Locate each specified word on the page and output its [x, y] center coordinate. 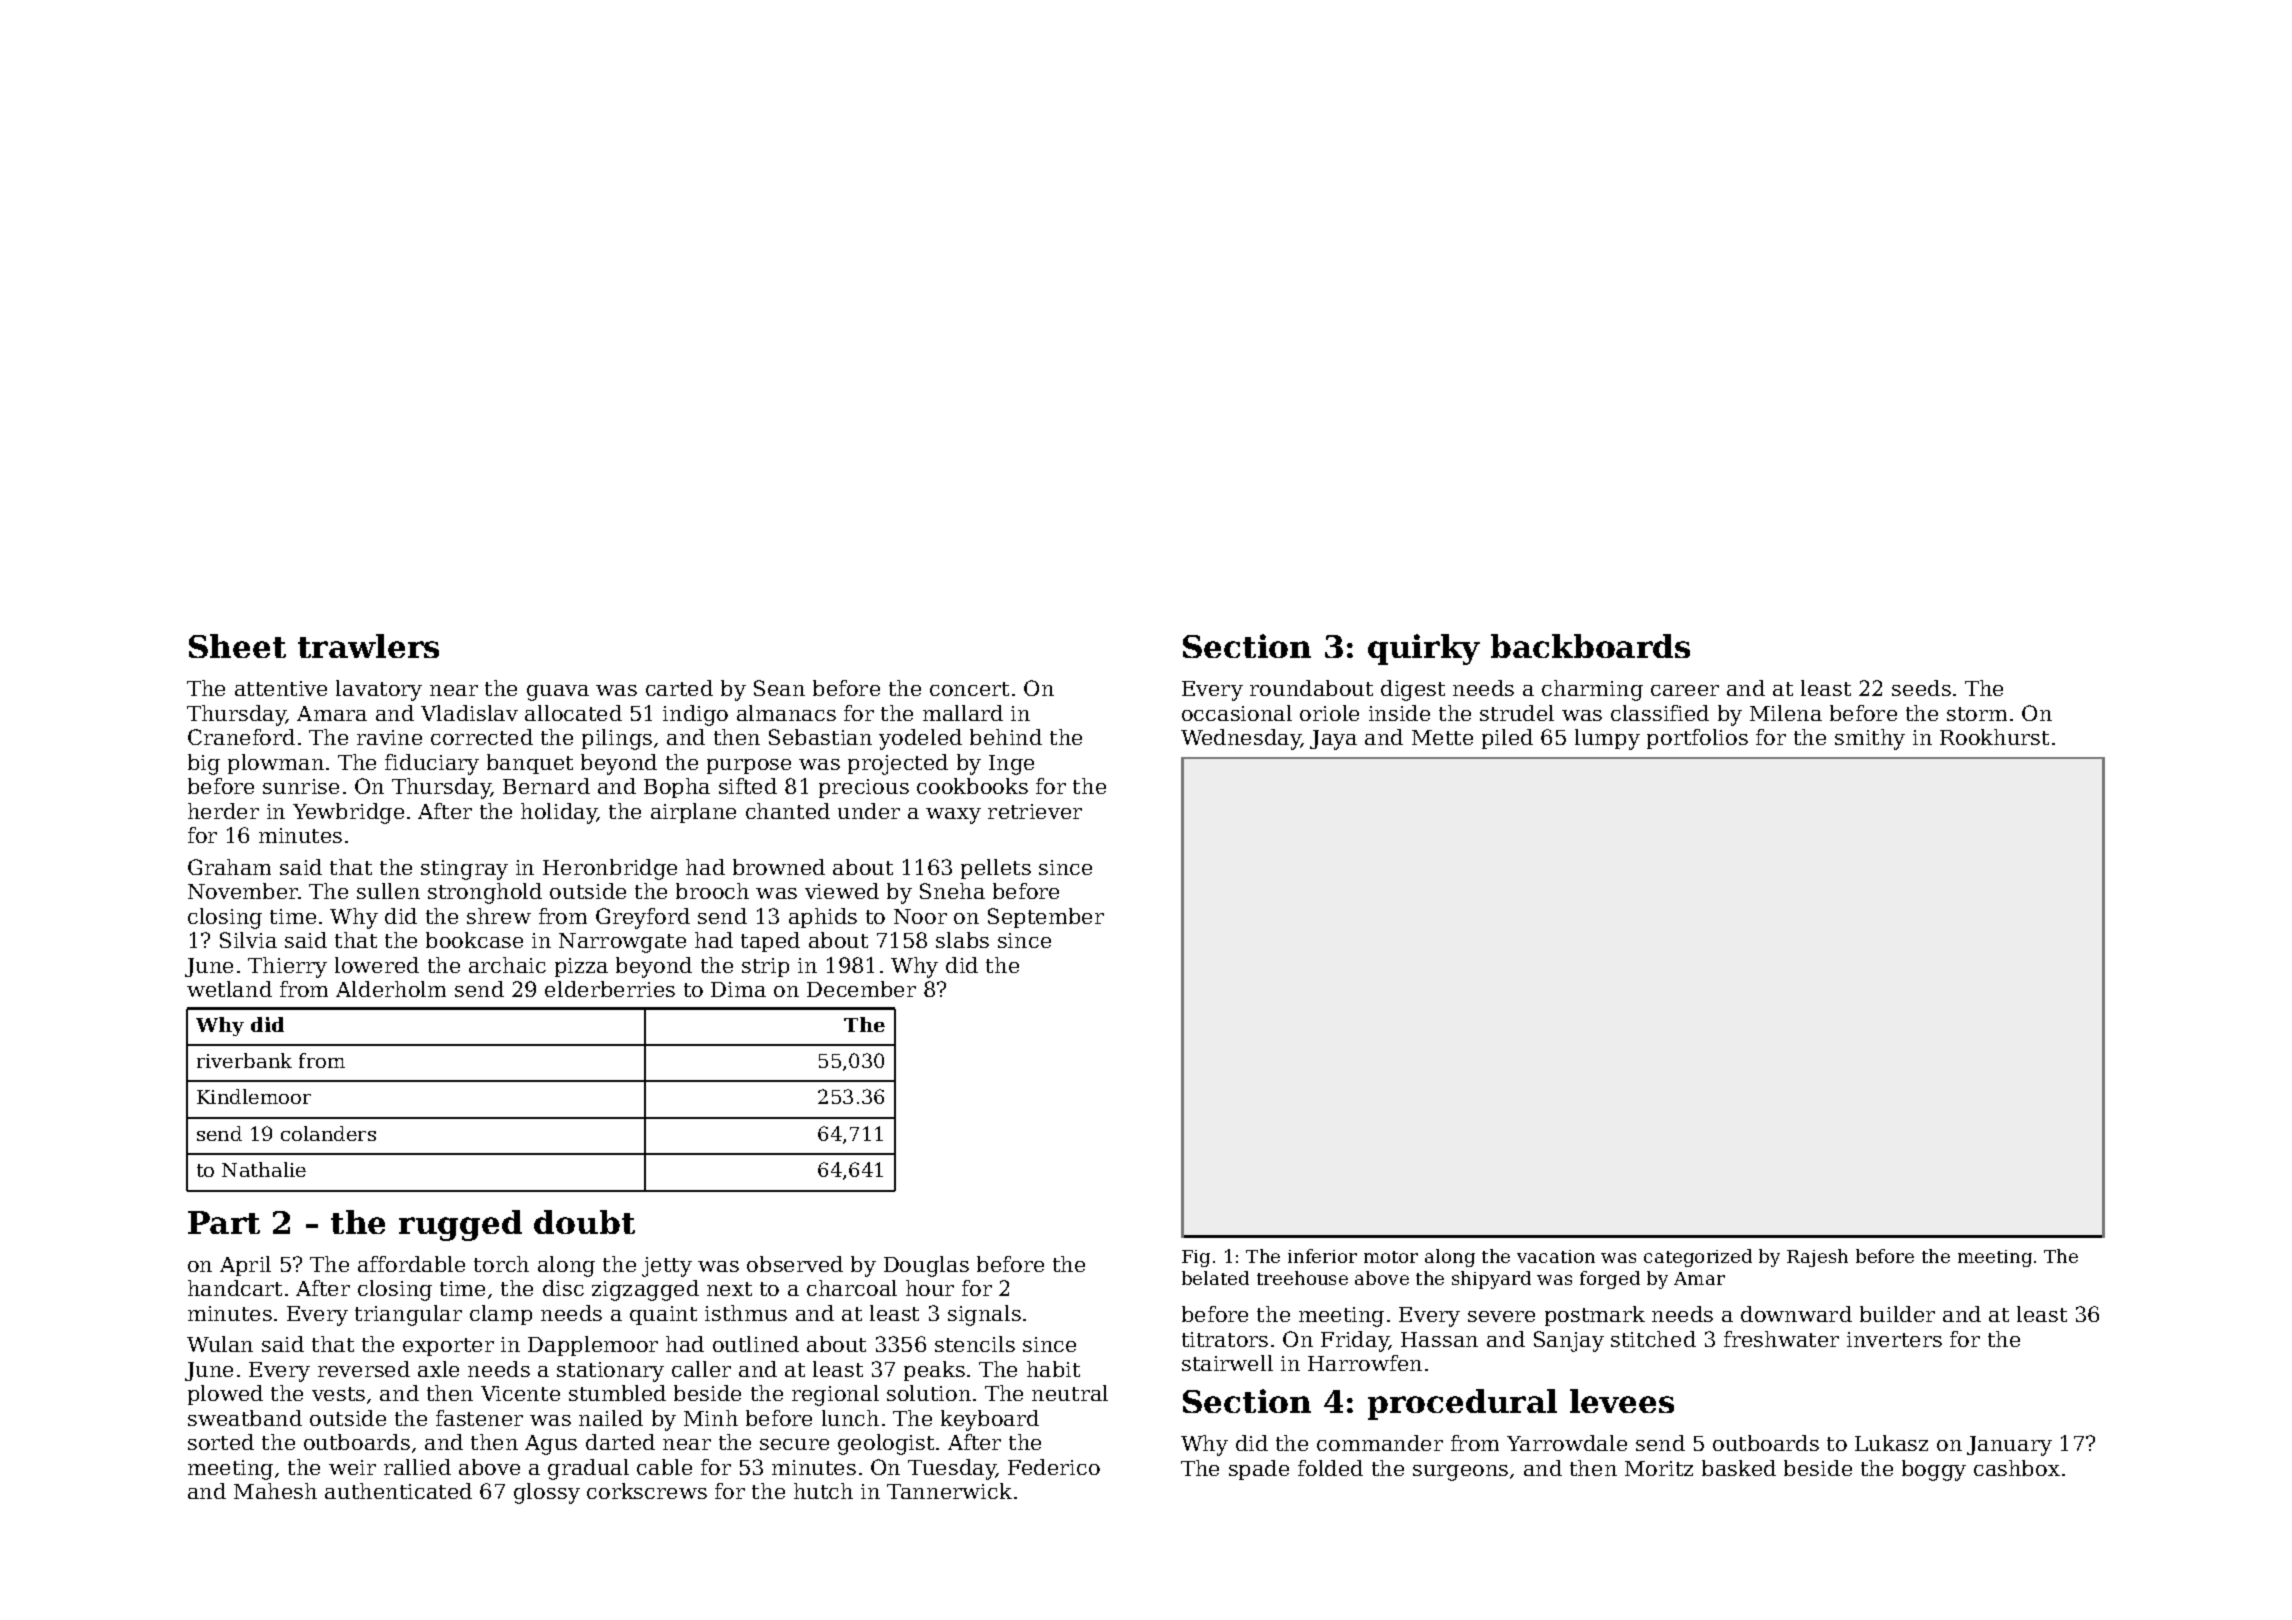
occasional [1237, 713]
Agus [551, 1445]
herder [223, 811]
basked [1739, 1468]
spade [1259, 1470]
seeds [1921, 688]
